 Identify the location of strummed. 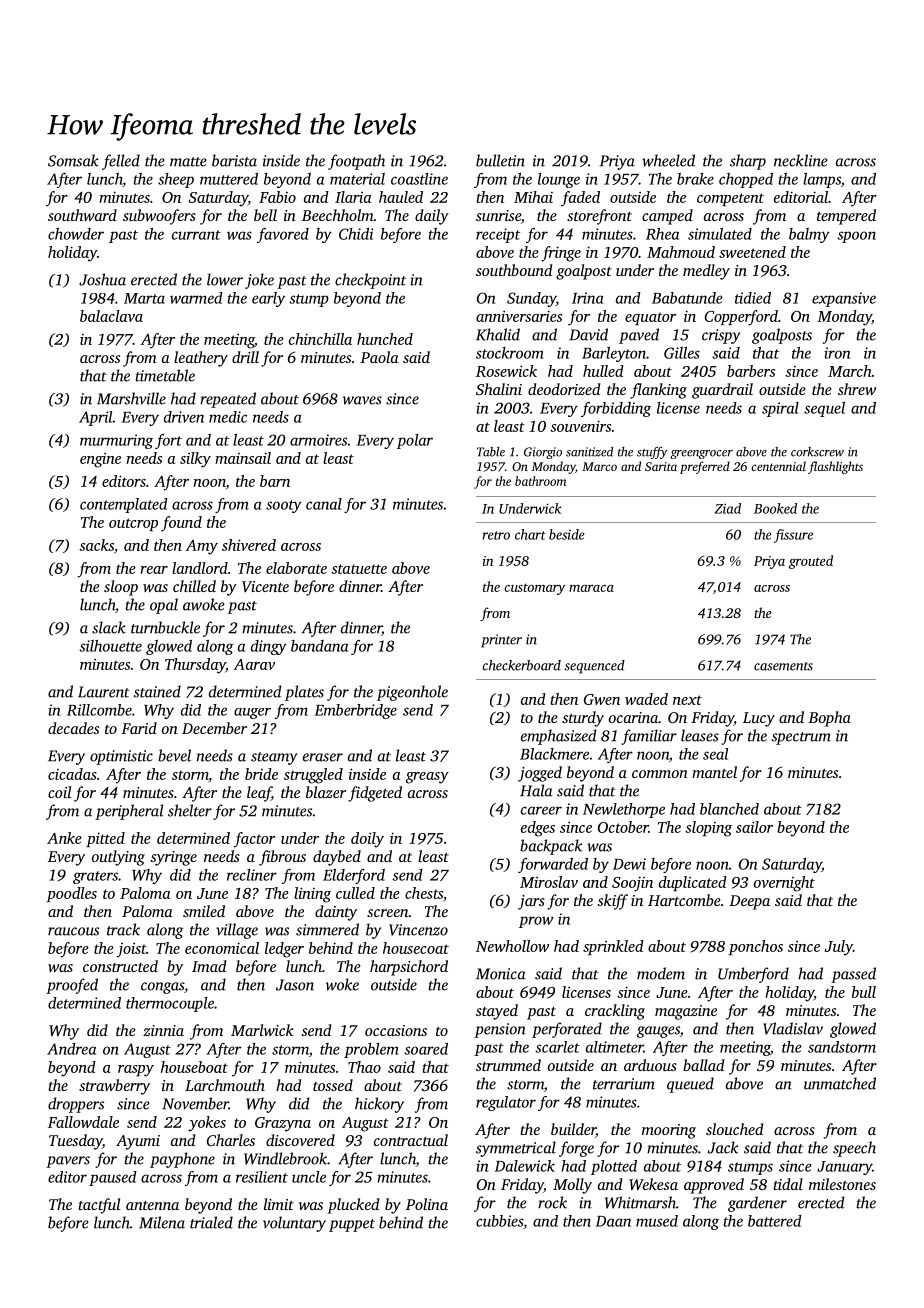
(508, 1065).
